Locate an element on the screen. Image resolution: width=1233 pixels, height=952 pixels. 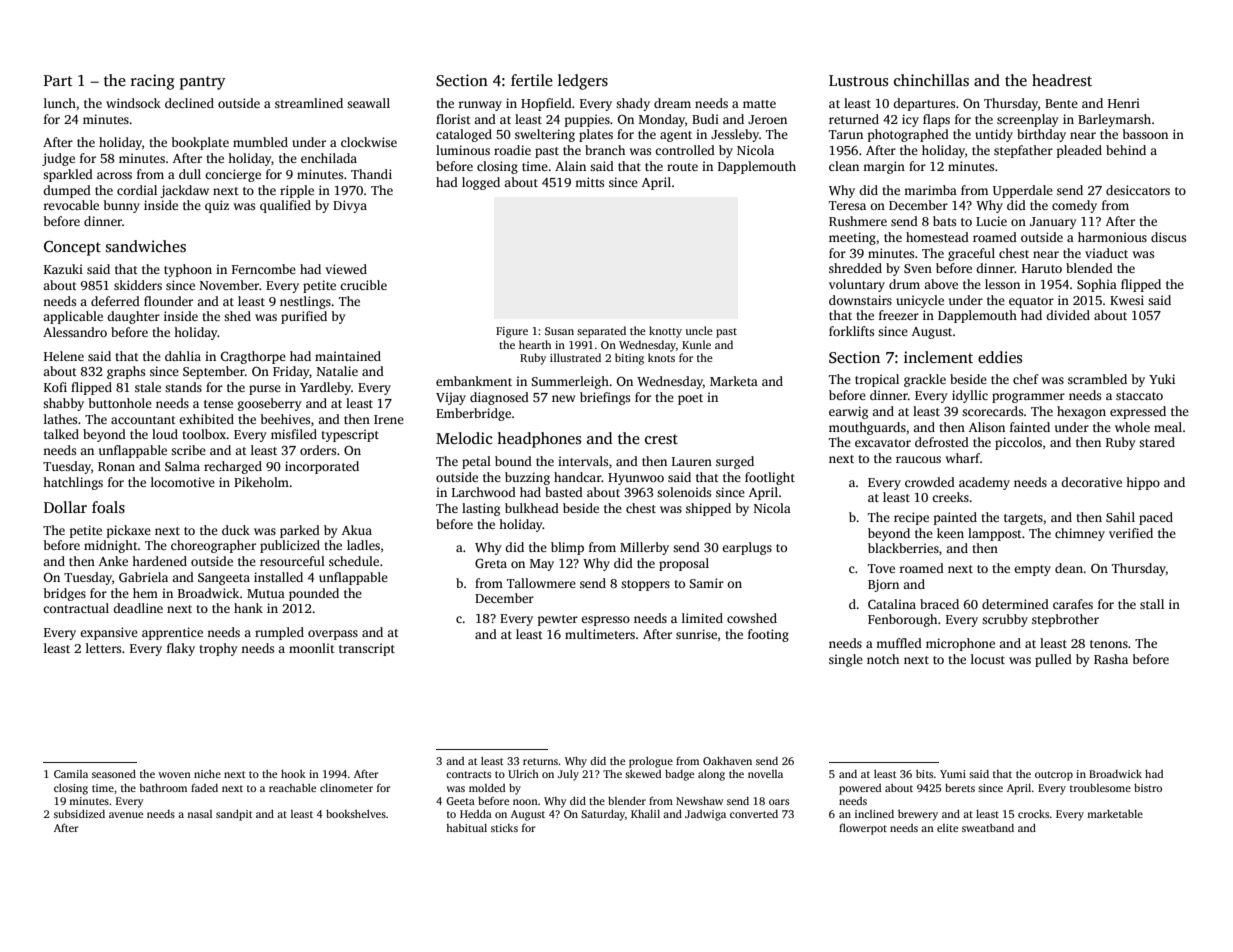
mitts is located at coordinates (589, 182).
